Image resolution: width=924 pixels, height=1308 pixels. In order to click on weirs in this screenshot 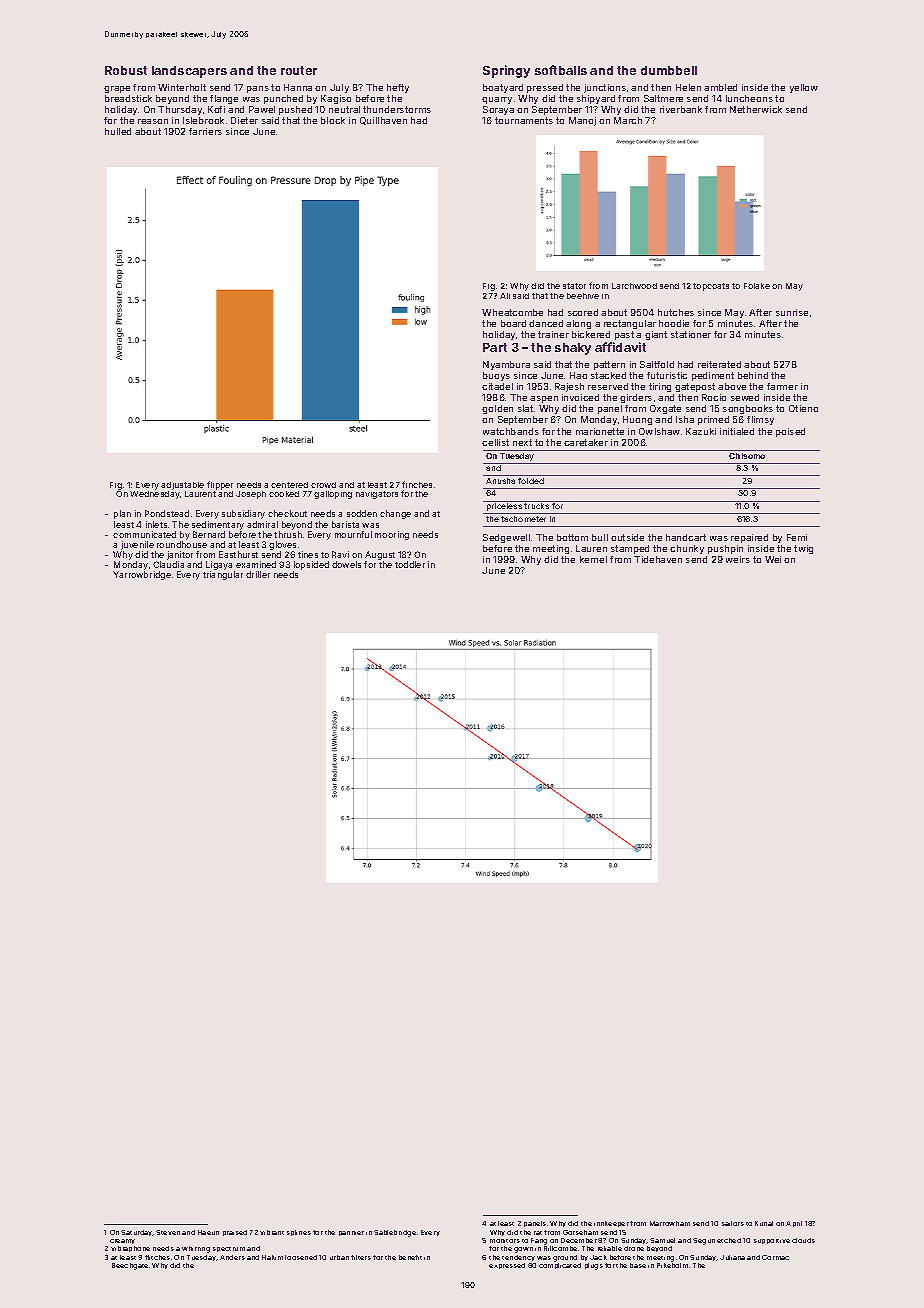, I will do `click(738, 559)`.
